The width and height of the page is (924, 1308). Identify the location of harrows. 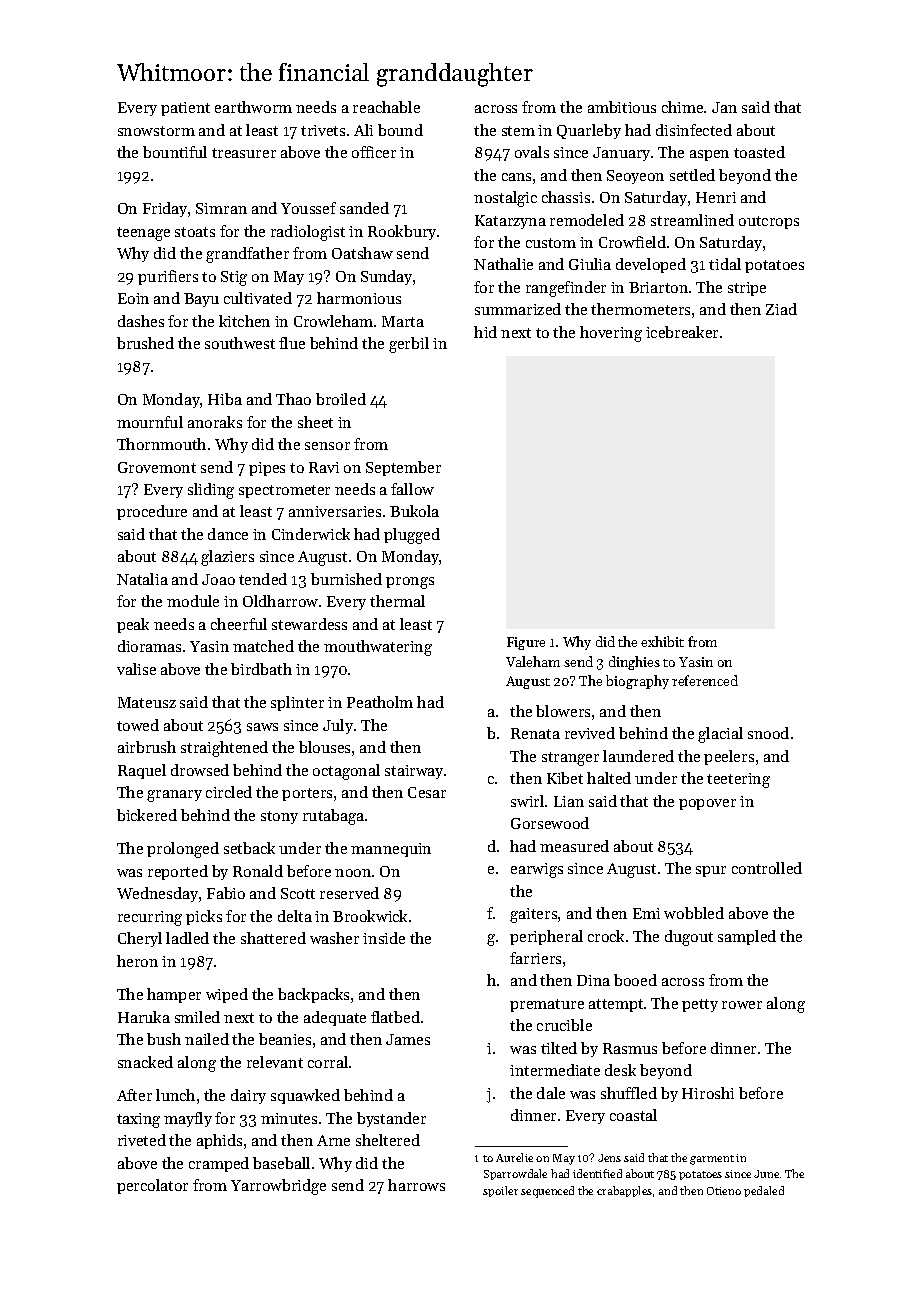
(416, 1185).
